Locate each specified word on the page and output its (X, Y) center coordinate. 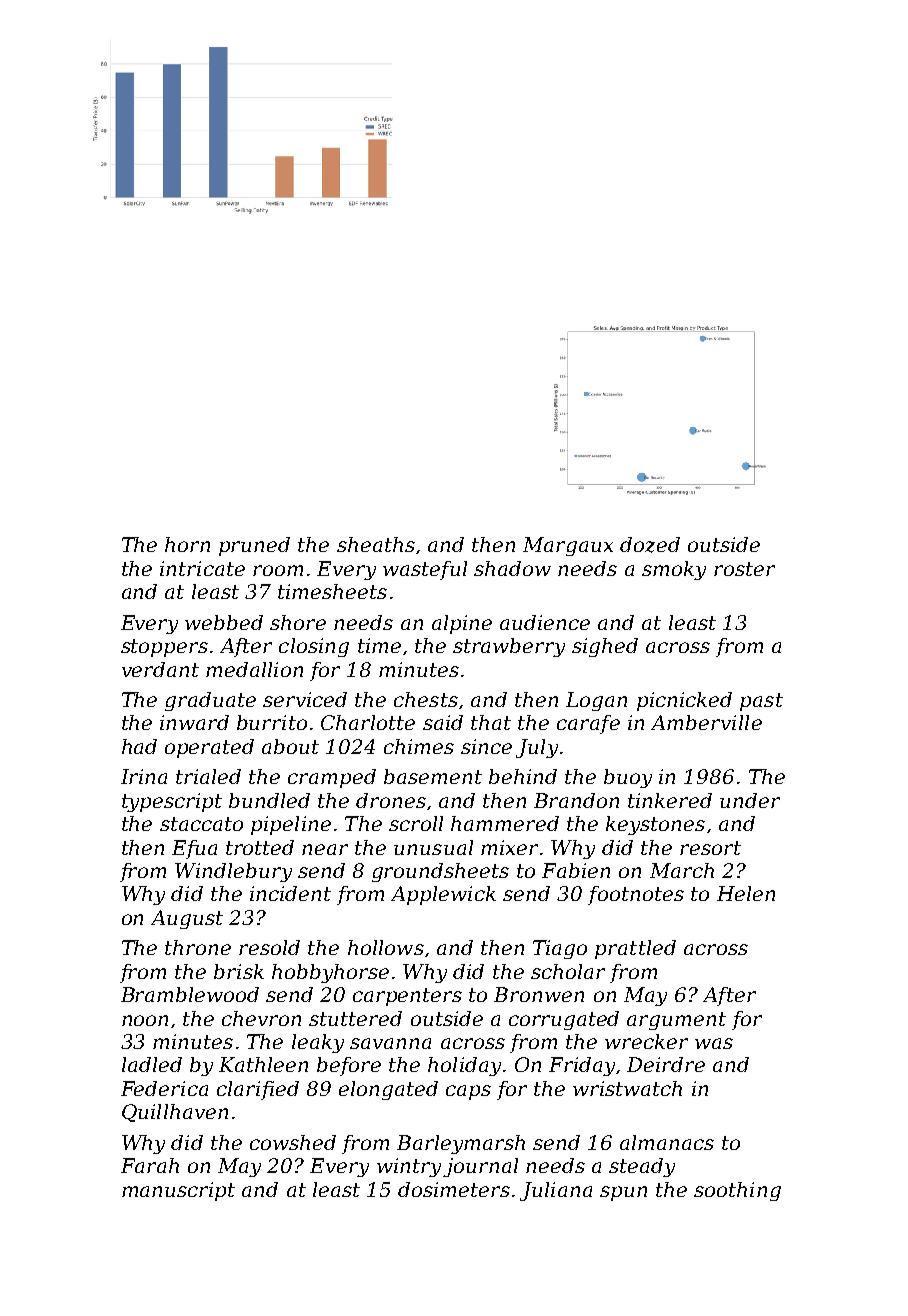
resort (710, 848)
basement (433, 776)
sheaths (376, 544)
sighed (605, 647)
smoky (674, 570)
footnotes (636, 895)
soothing (737, 1191)
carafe (588, 724)
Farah (150, 1165)
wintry (409, 1167)
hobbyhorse (330, 973)
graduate (210, 701)
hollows (386, 947)
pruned (254, 546)
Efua (194, 849)
